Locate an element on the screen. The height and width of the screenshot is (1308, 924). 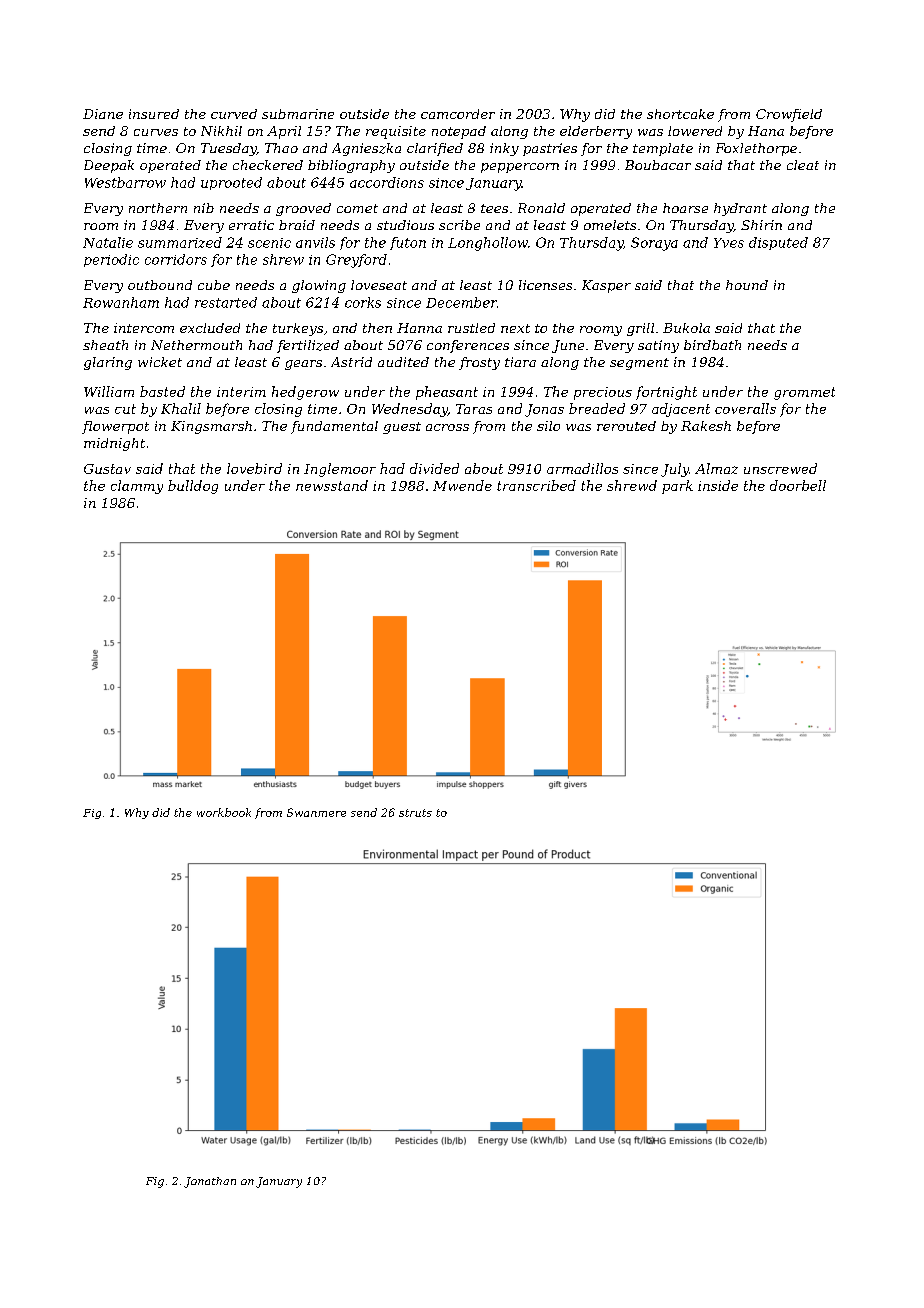
divided is located at coordinates (434, 468).
